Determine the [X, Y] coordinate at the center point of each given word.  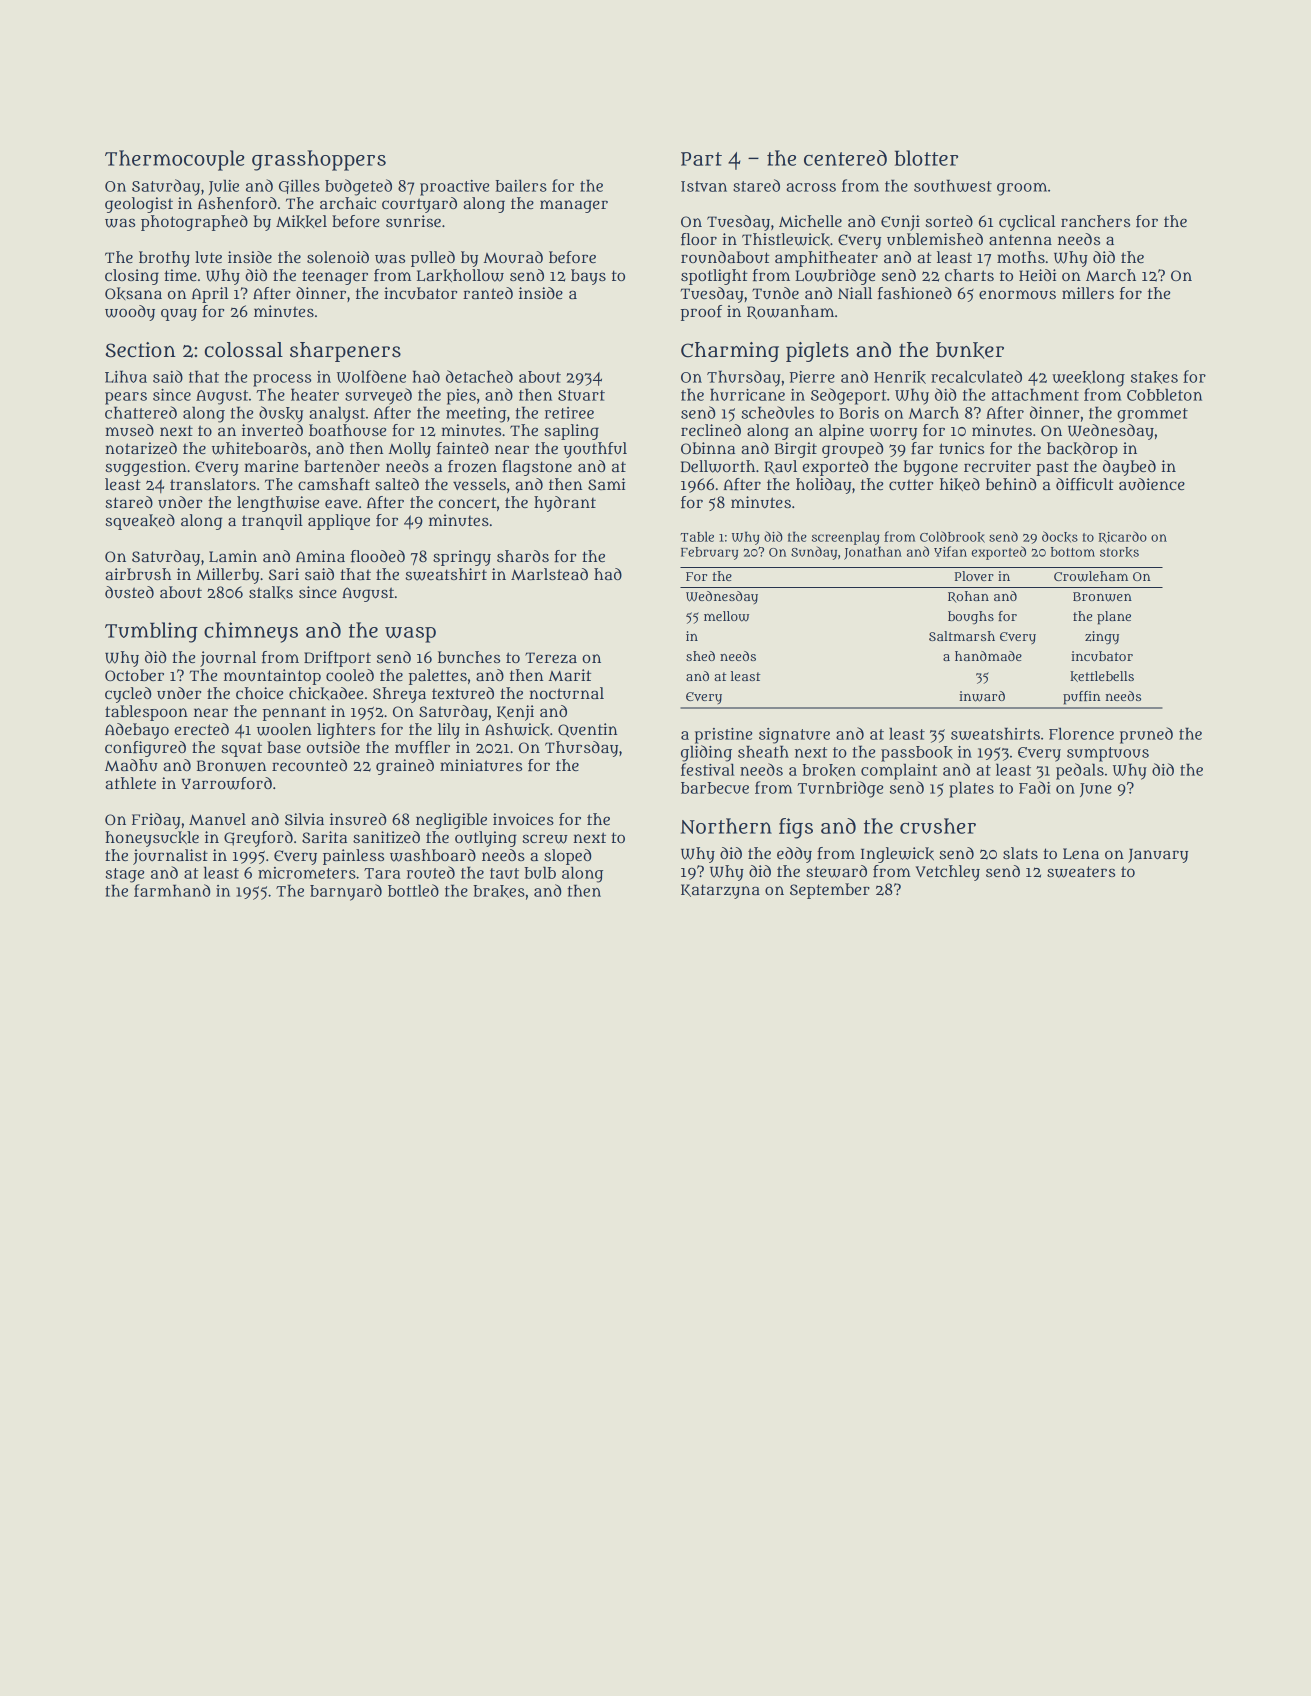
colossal [244, 350]
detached [479, 376]
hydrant [565, 504]
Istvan [704, 186]
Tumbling [151, 632]
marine [271, 466]
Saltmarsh [962, 636]
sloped [568, 857]
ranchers [1095, 221]
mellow [726, 616]
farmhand [172, 890]
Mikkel [301, 221]
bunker [970, 350]
